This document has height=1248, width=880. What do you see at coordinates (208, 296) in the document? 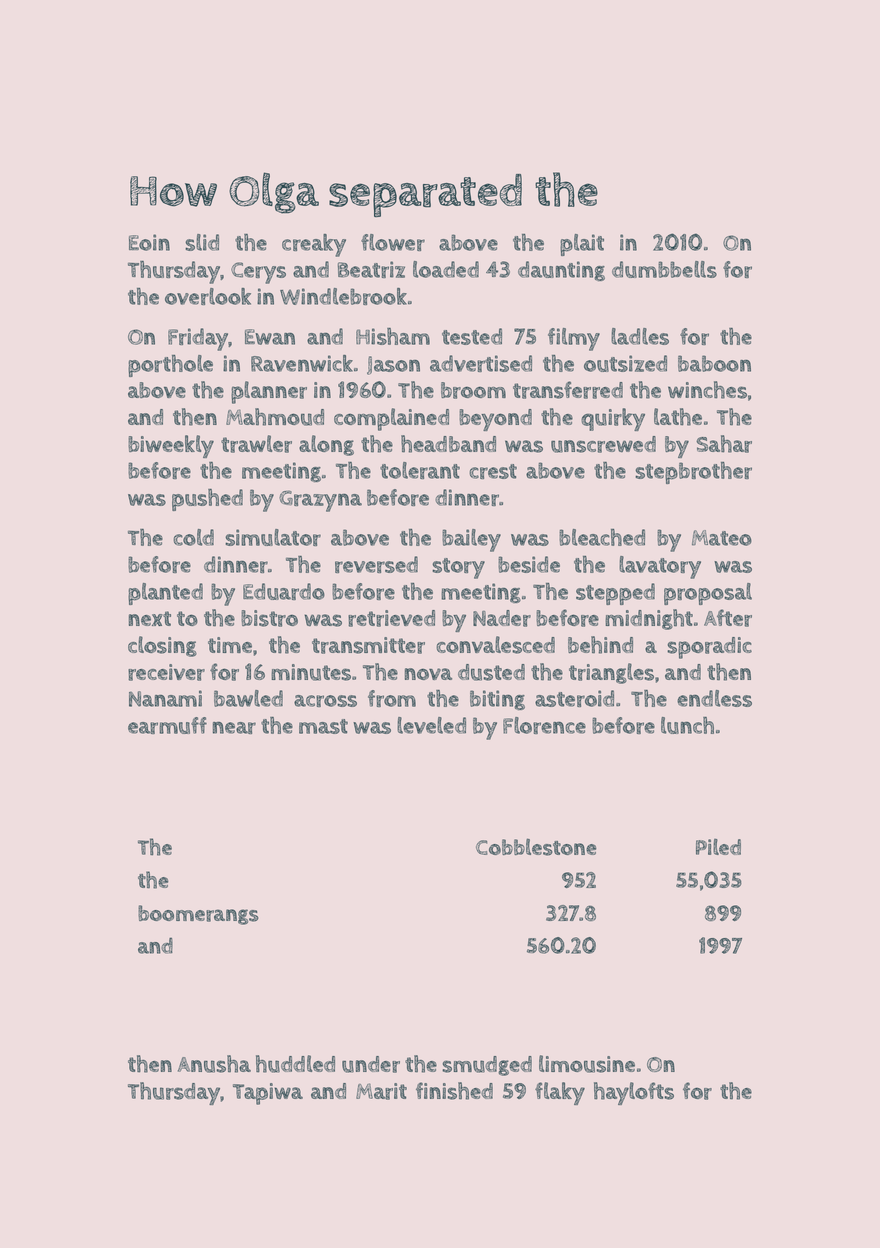
I see `overlook` at bounding box center [208, 296].
